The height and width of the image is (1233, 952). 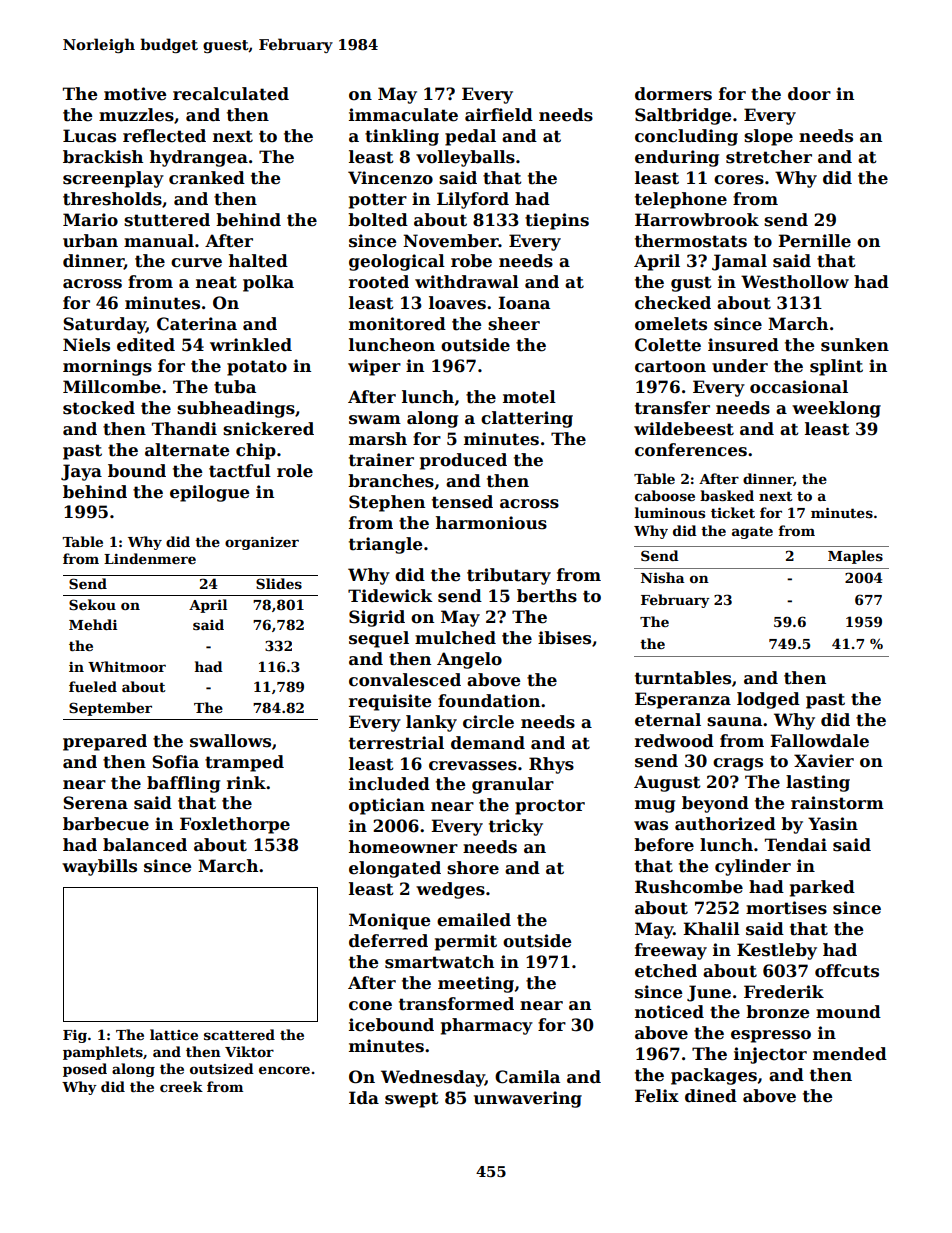 What do you see at coordinates (81, 472) in the image?
I see `Jaya` at bounding box center [81, 472].
